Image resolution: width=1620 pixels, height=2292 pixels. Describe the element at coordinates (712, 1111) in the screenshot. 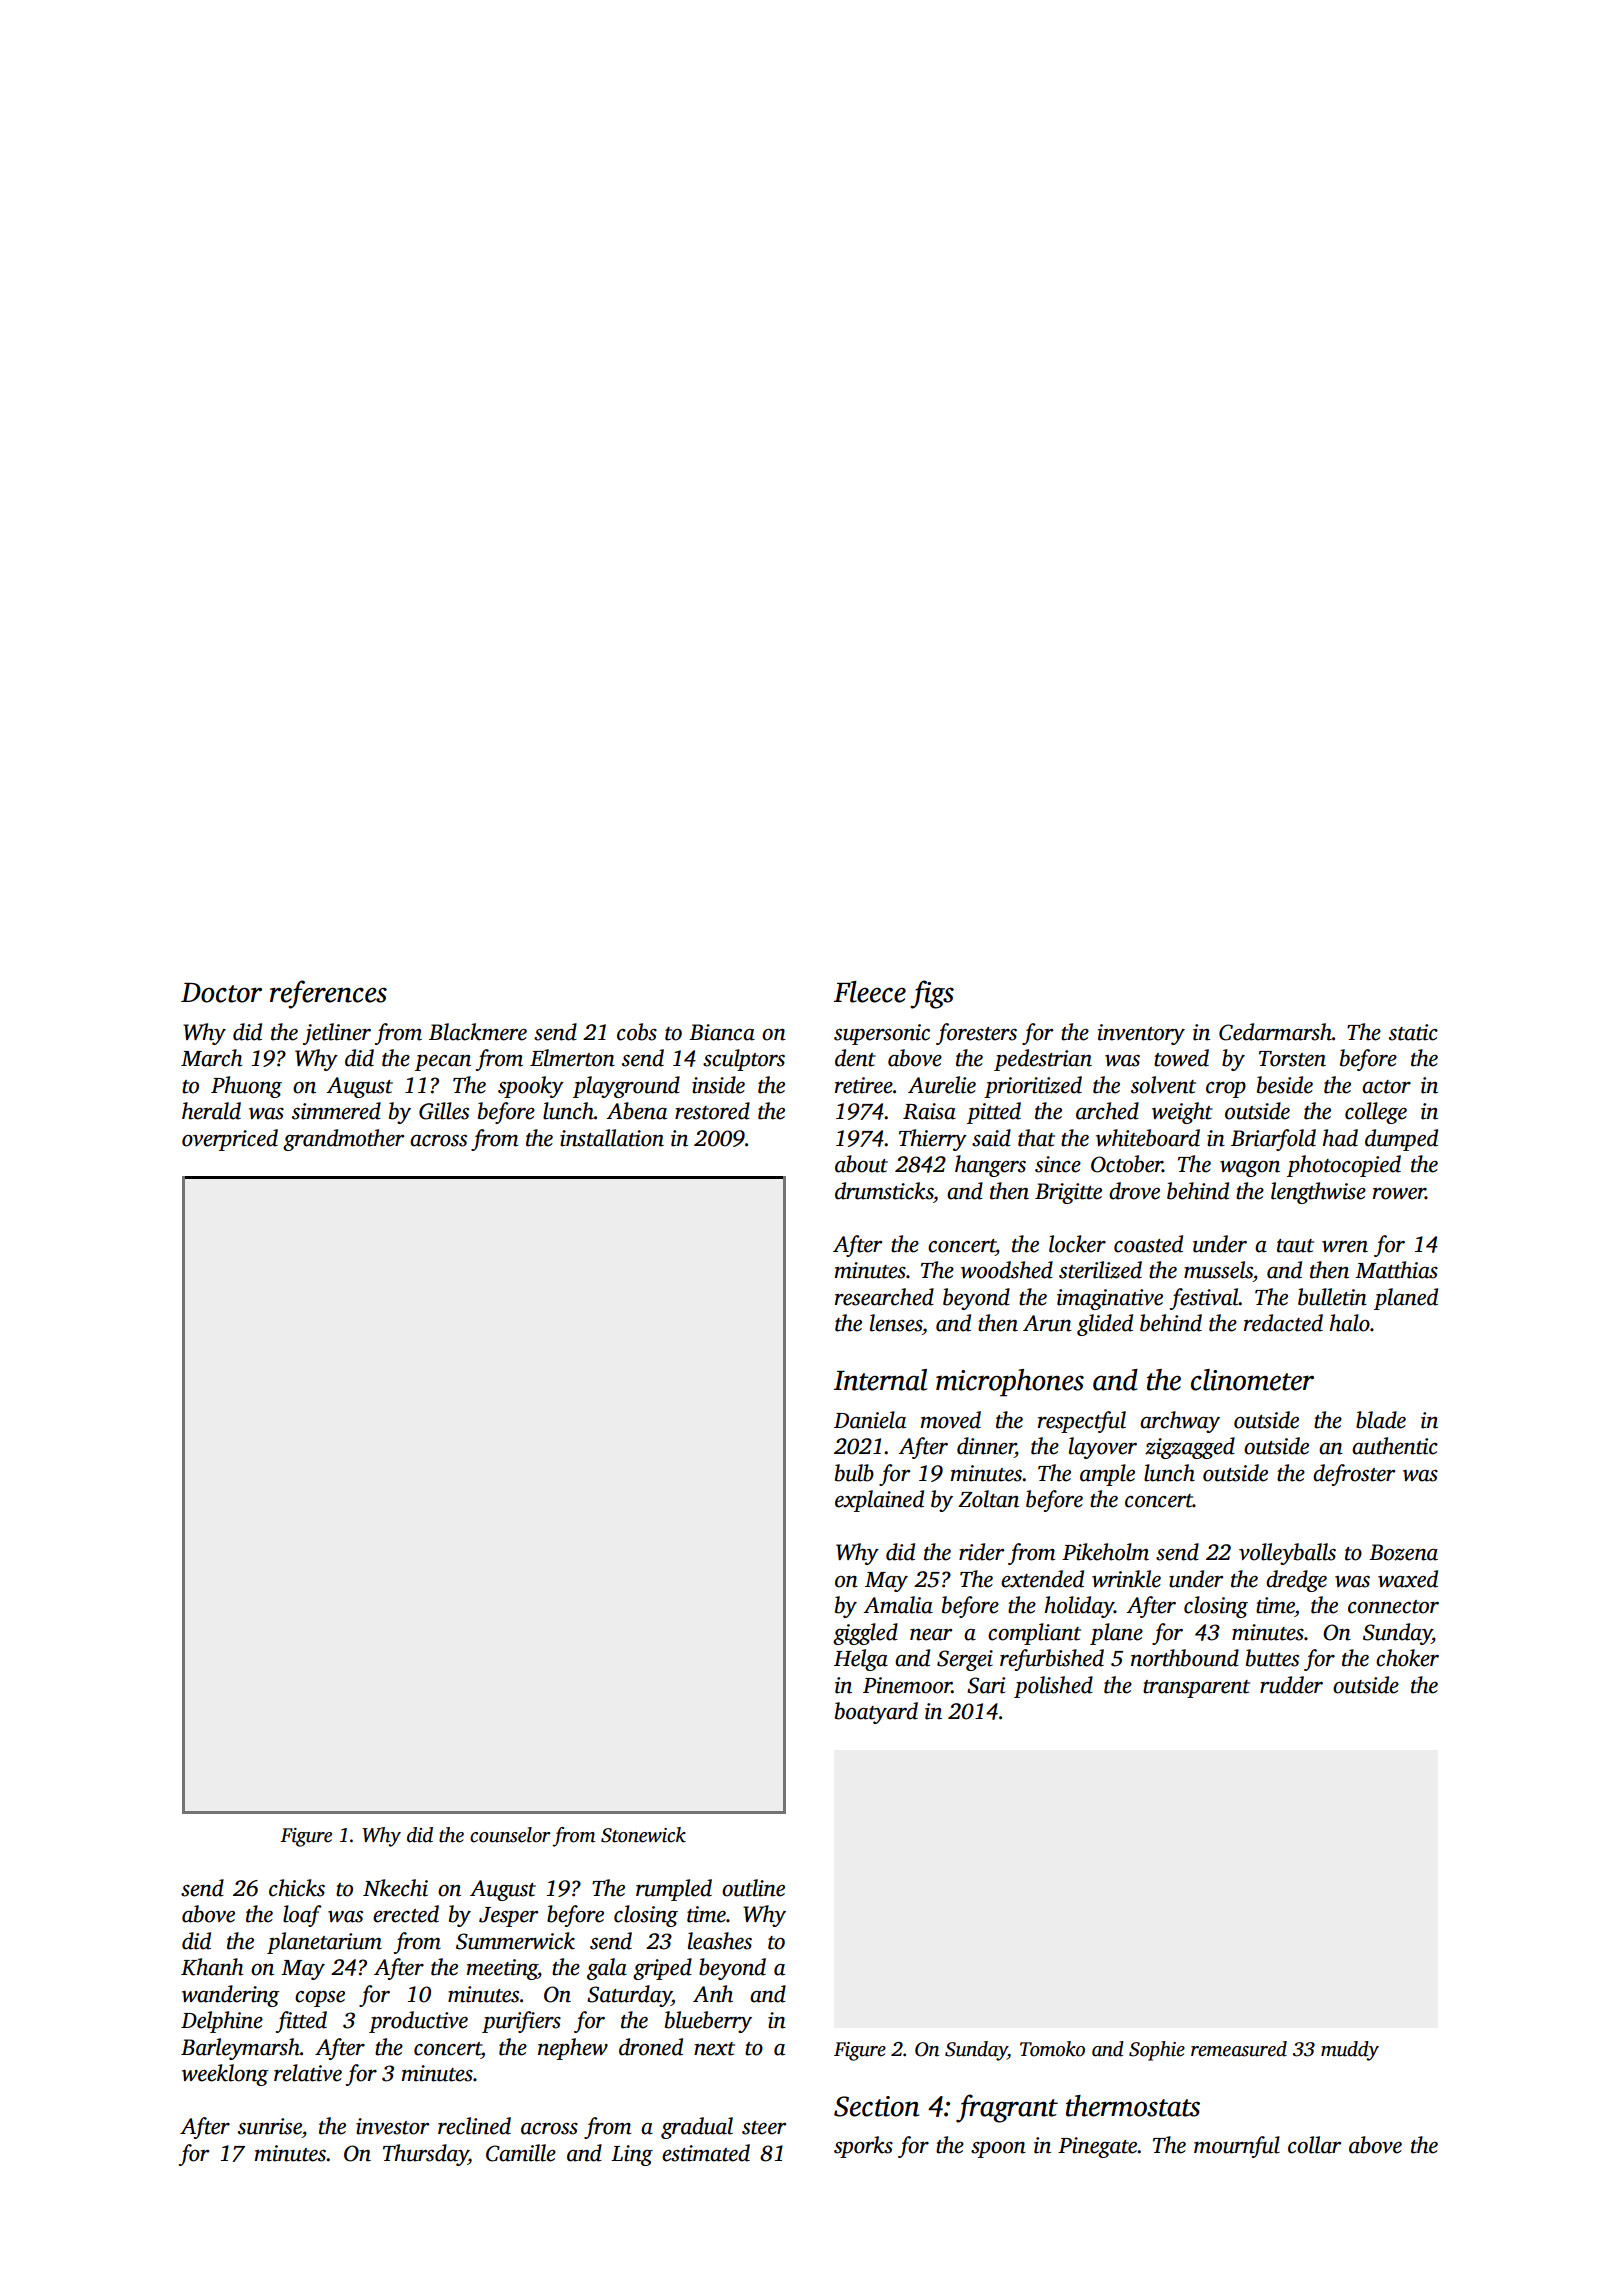

I see `restored` at that location.
